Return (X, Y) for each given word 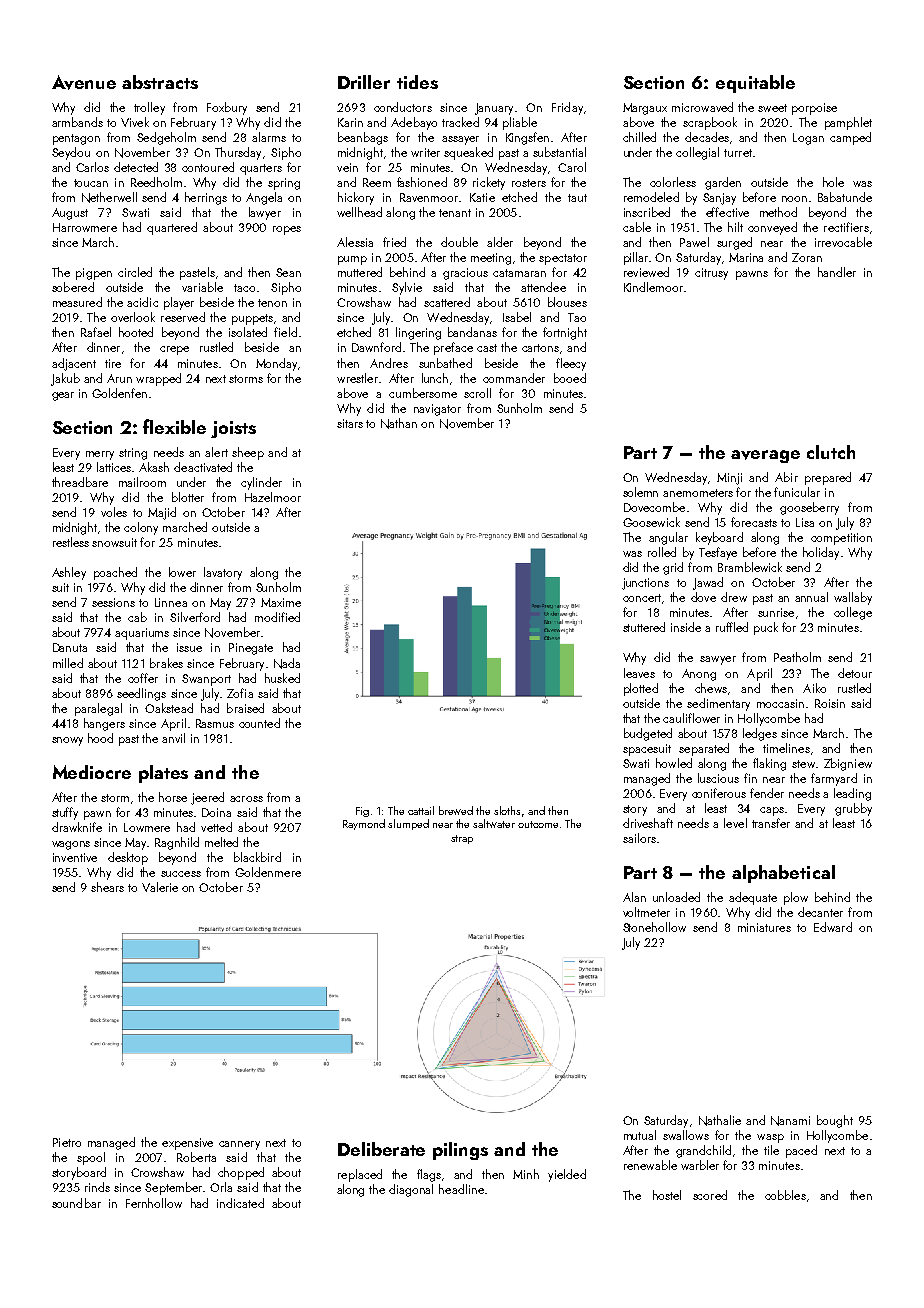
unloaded (676, 897)
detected (136, 167)
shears (107, 887)
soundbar (76, 1203)
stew (803, 764)
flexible (174, 426)
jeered (207, 798)
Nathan (399, 423)
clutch (831, 452)
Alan (634, 897)
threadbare (80, 482)
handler (837, 272)
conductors (403, 107)
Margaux (645, 109)
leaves (639, 673)
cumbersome (423, 393)
